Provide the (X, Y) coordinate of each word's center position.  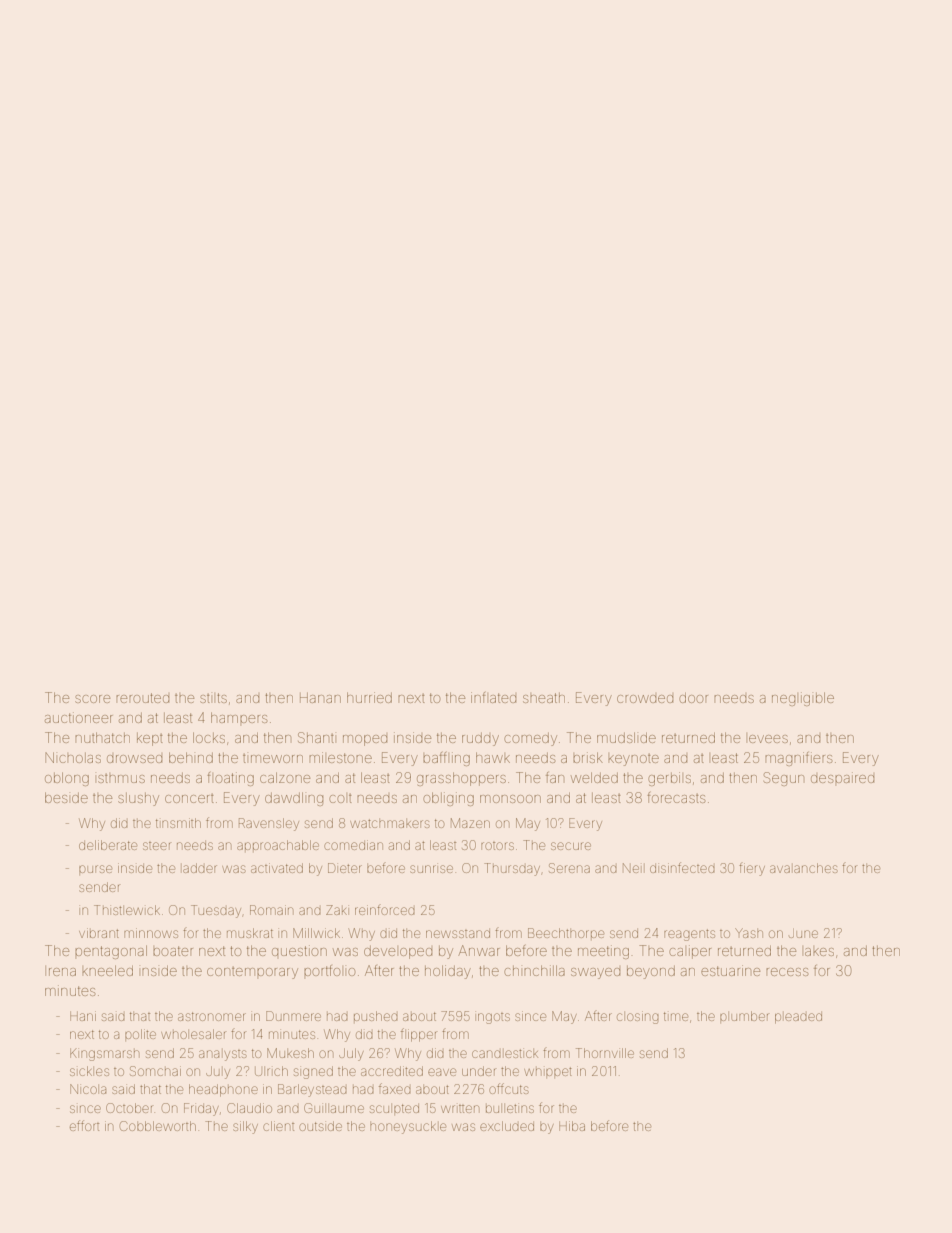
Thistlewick (127, 910)
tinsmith (178, 823)
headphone (223, 1090)
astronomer (212, 1016)
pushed (376, 1016)
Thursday (512, 869)
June (803, 934)
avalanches (804, 868)
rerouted (142, 698)
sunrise (431, 869)
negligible (803, 699)
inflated (493, 697)
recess (787, 972)
